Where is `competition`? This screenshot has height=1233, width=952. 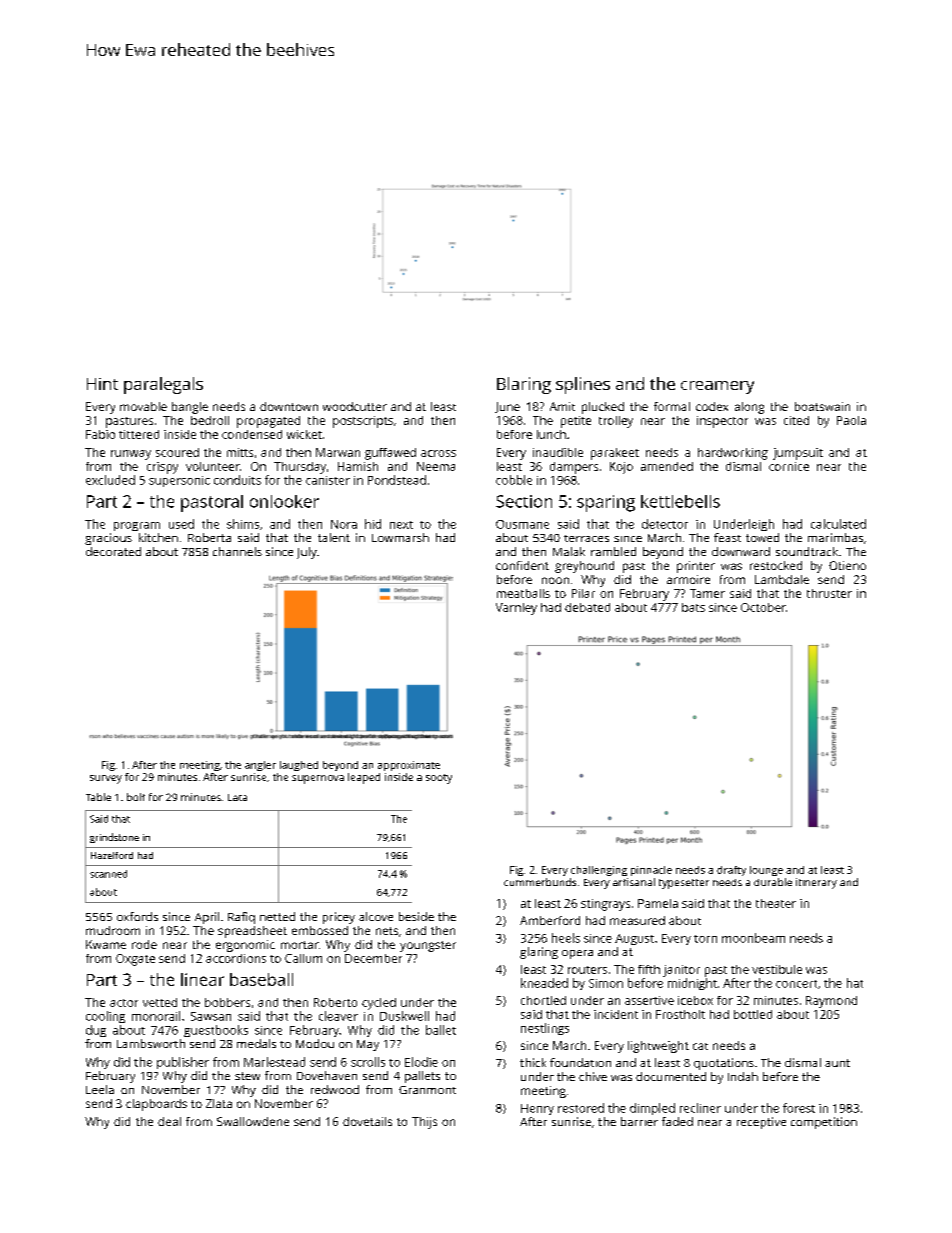
competition is located at coordinates (824, 1123).
